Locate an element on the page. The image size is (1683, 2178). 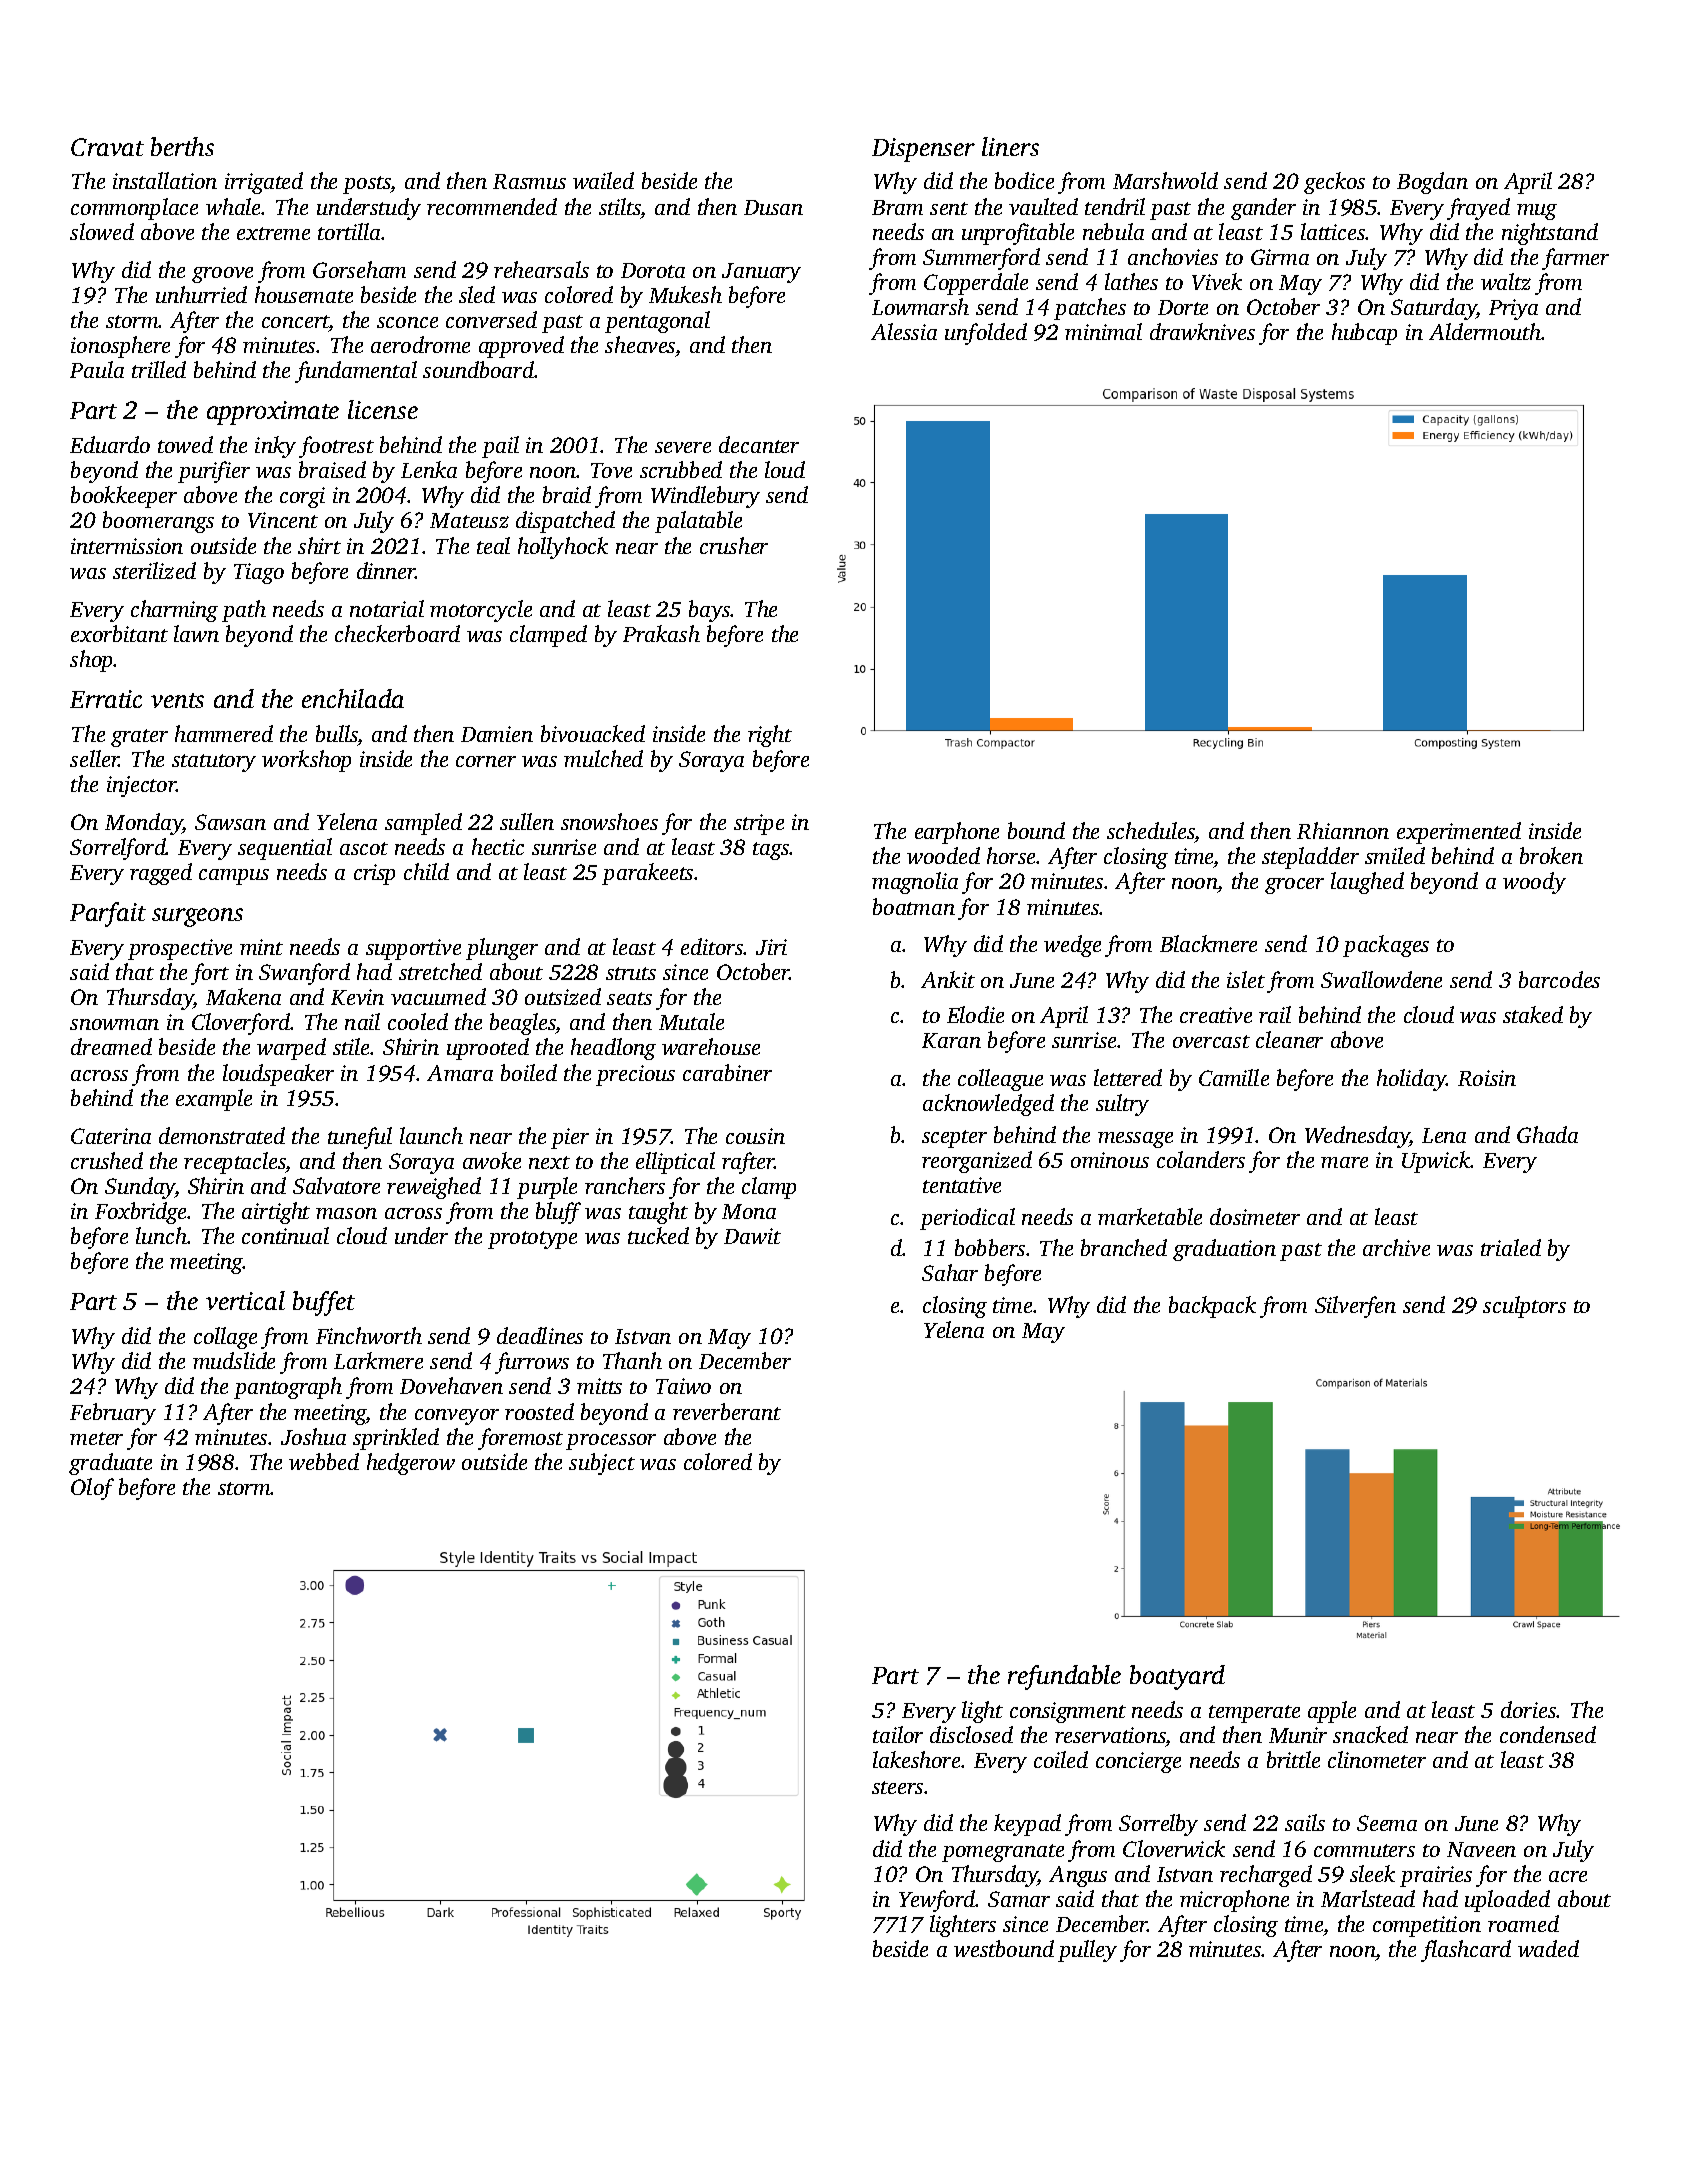
packages is located at coordinates (1386, 946).
